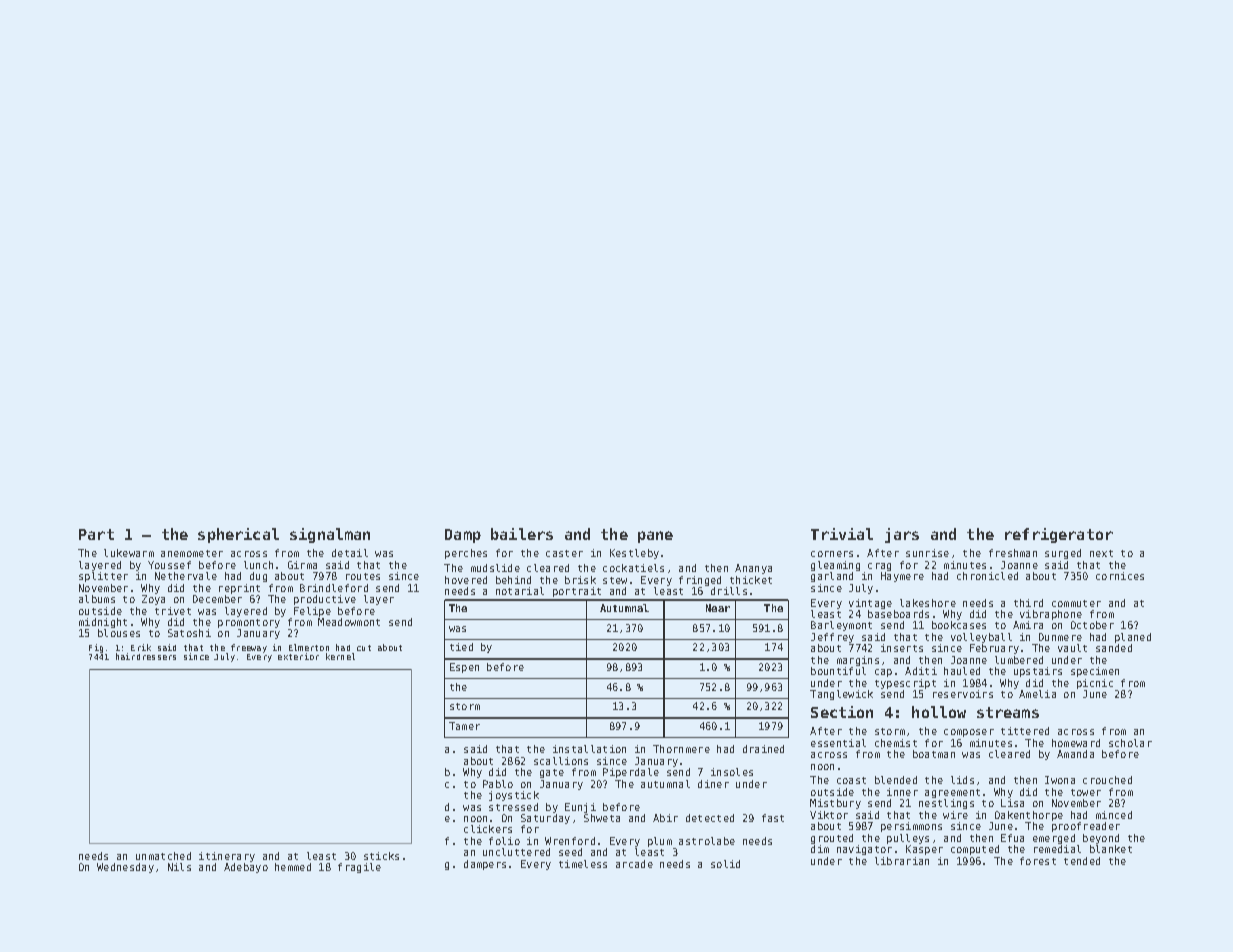  I want to click on Efua, so click(1012, 838).
